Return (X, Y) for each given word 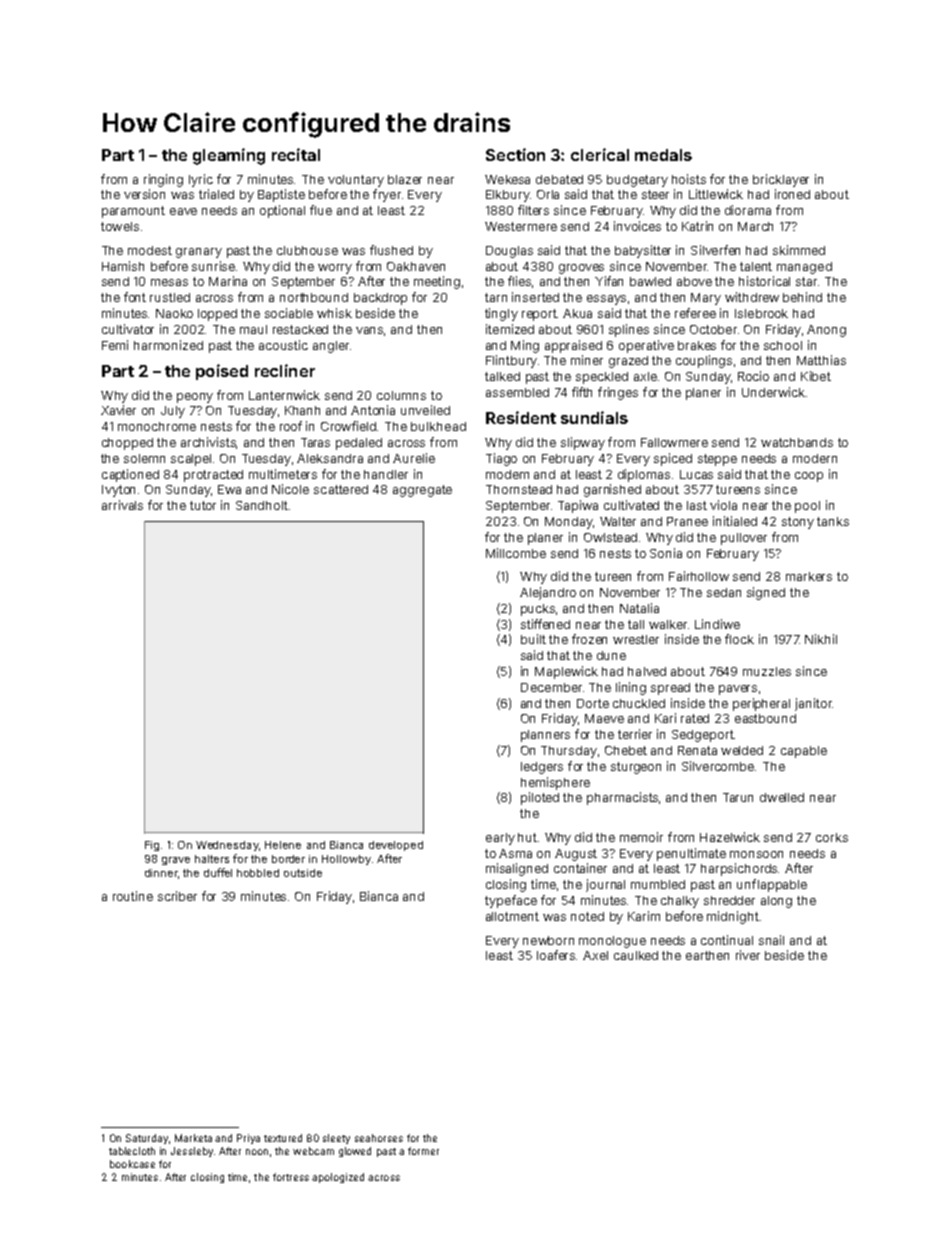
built (533, 639)
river (748, 955)
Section (515, 154)
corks (832, 837)
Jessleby (192, 1152)
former (423, 1151)
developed (396, 846)
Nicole (290, 489)
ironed (792, 194)
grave (176, 861)
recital (296, 154)
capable (804, 752)
